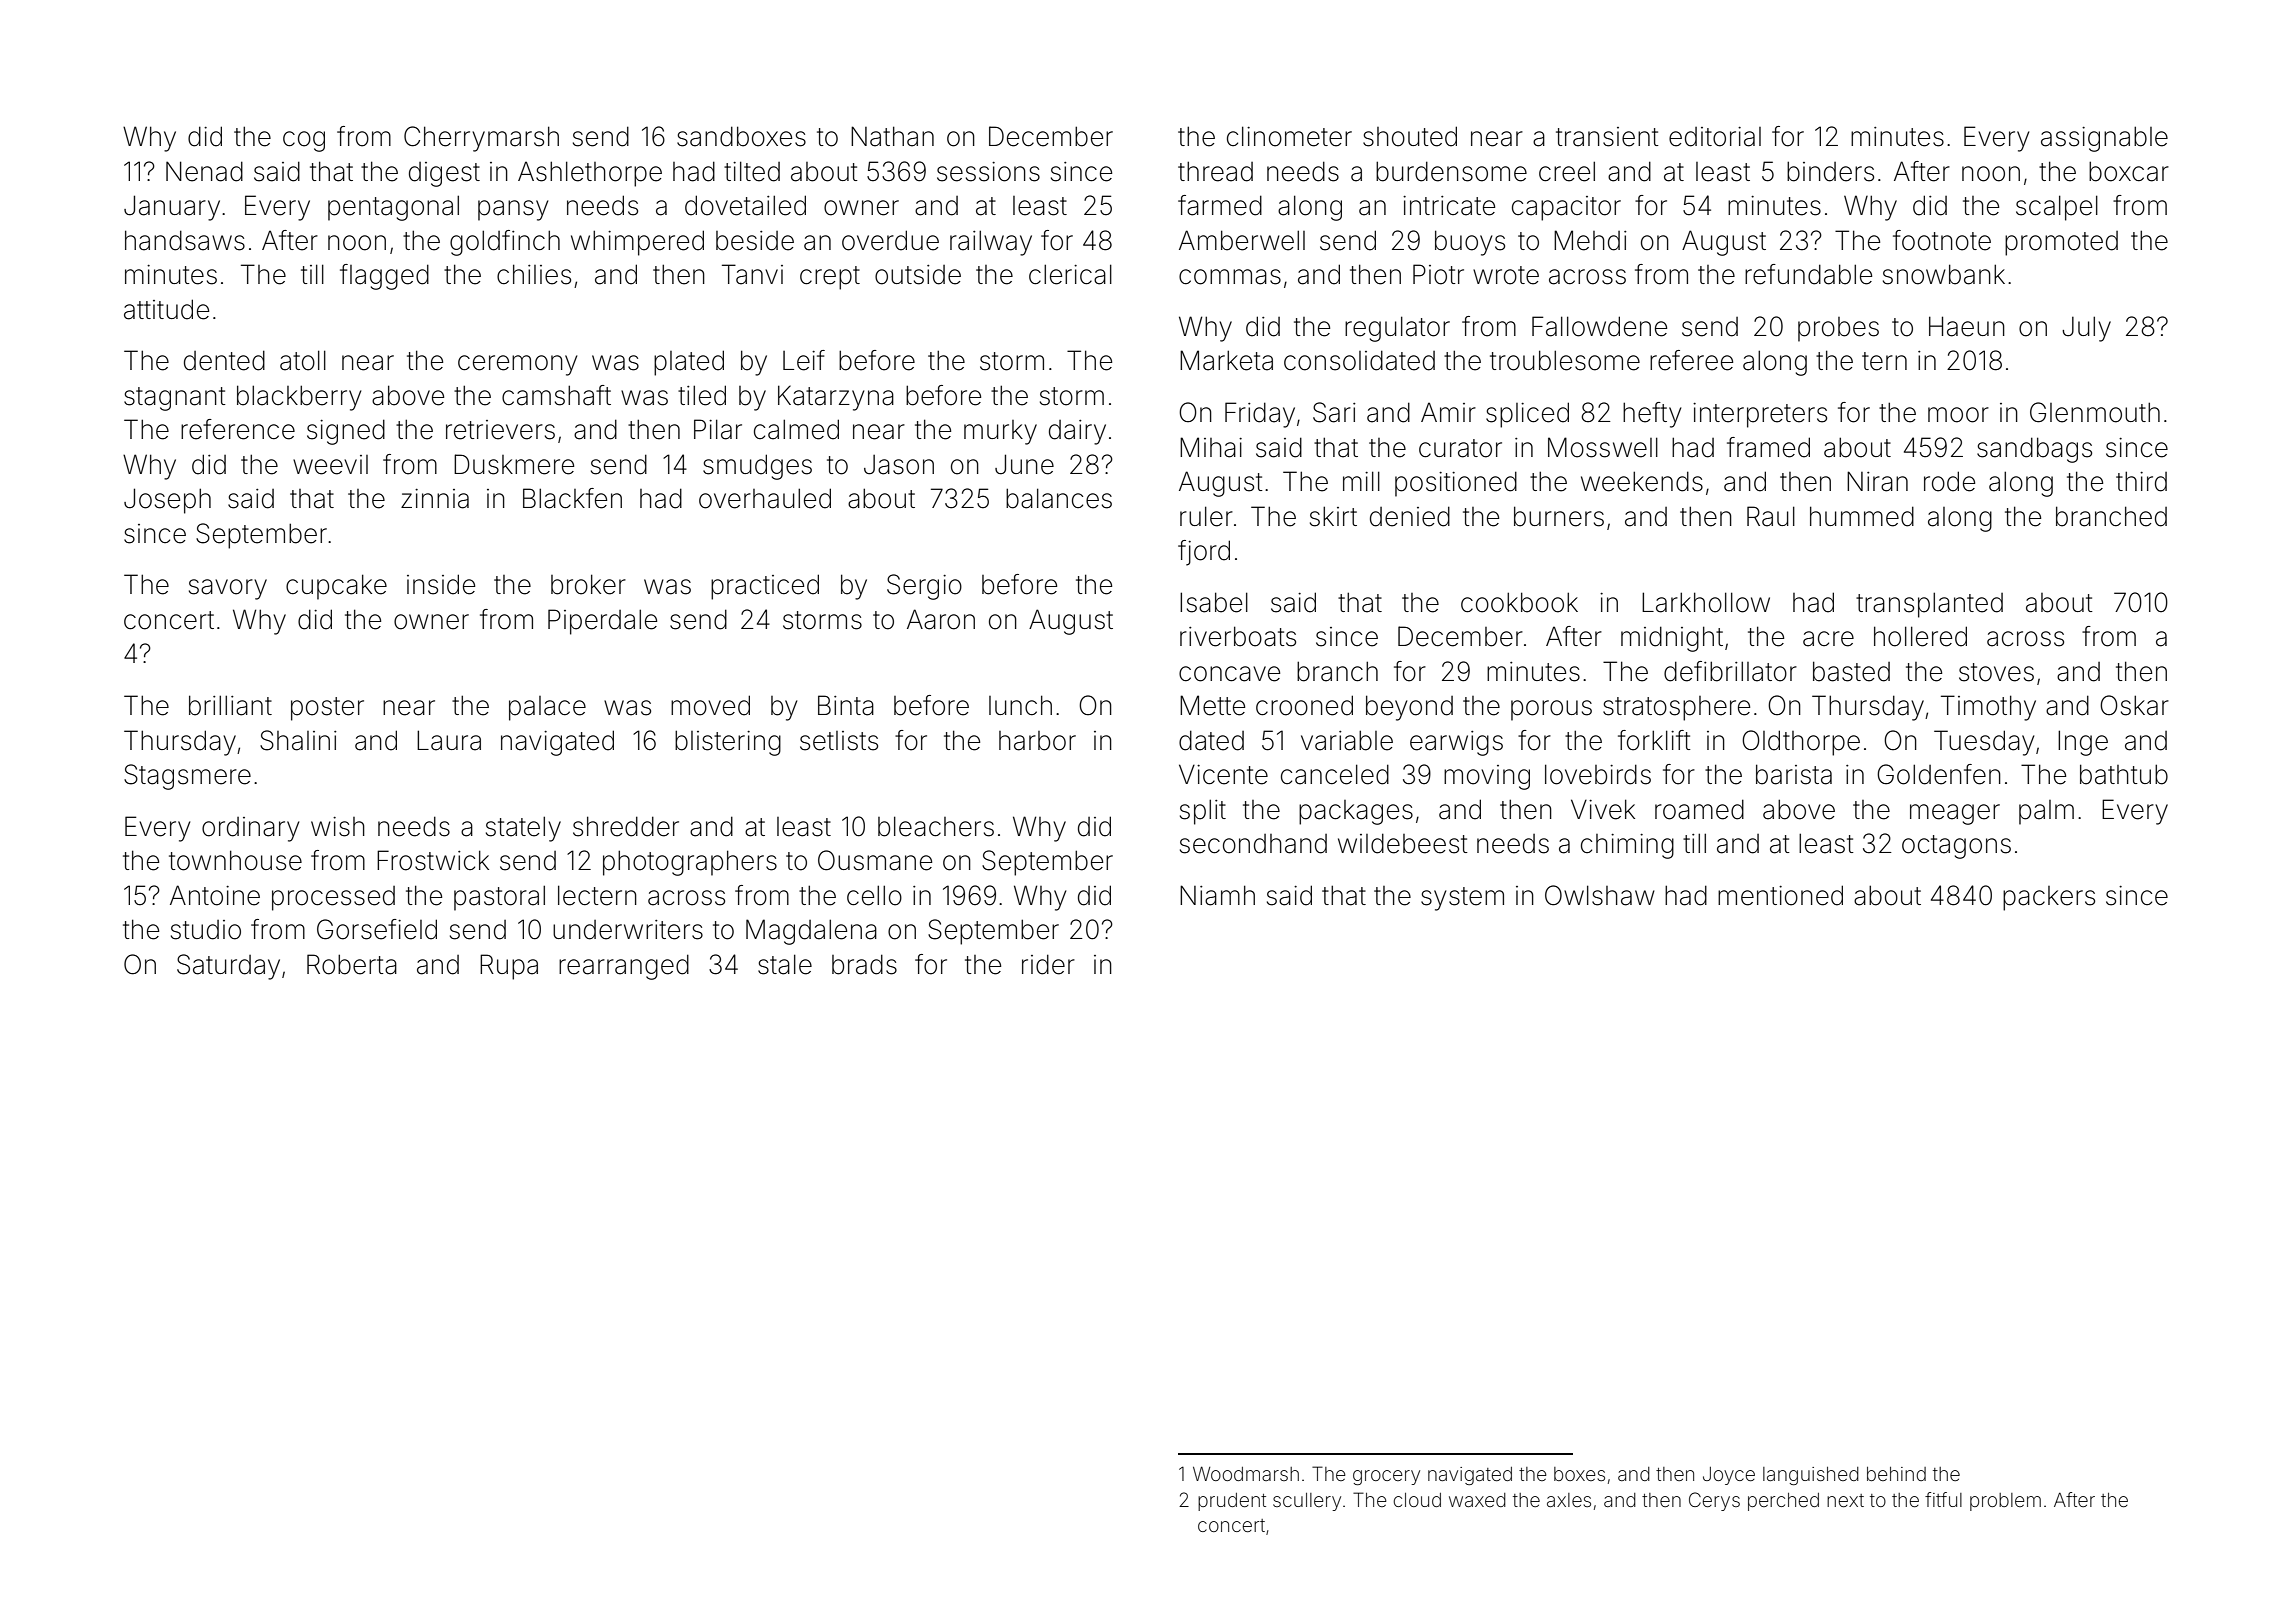 The height and width of the screenshot is (1620, 2292). What do you see at coordinates (1988, 708) in the screenshot?
I see `Timothy` at bounding box center [1988, 708].
